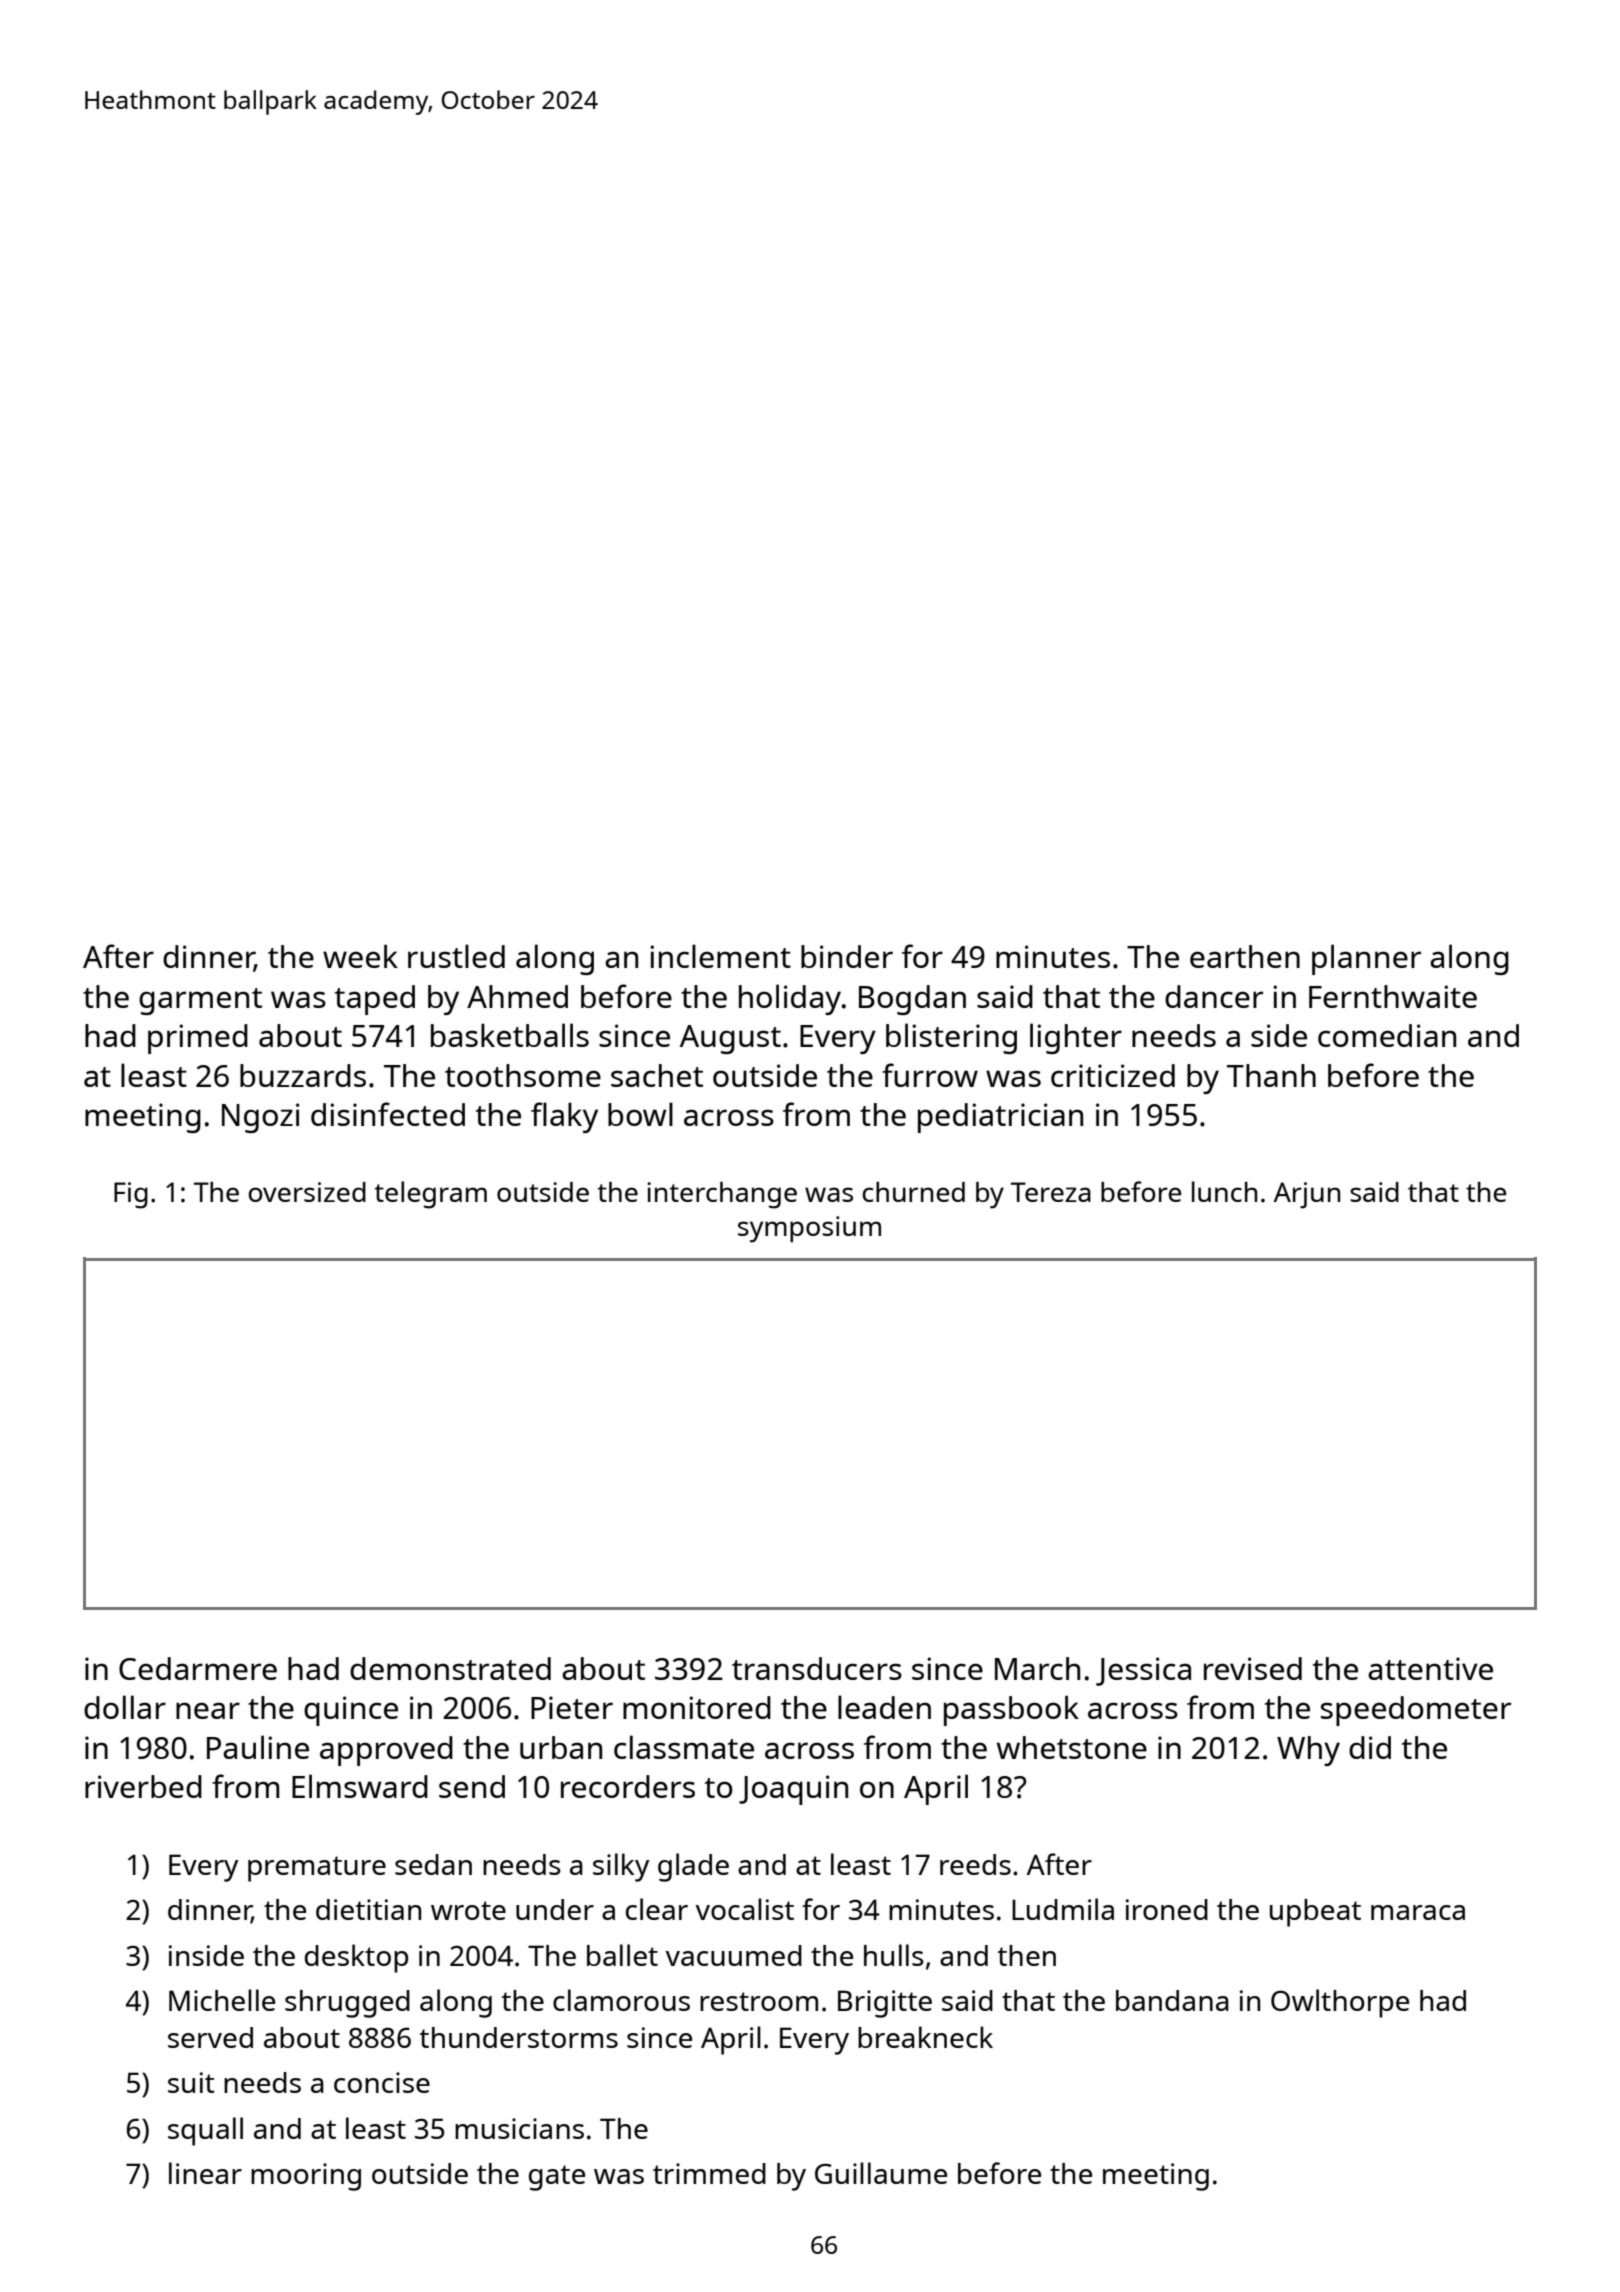 Image resolution: width=1620 pixels, height=2292 pixels. What do you see at coordinates (307, 1192) in the screenshot?
I see `oversized` at bounding box center [307, 1192].
